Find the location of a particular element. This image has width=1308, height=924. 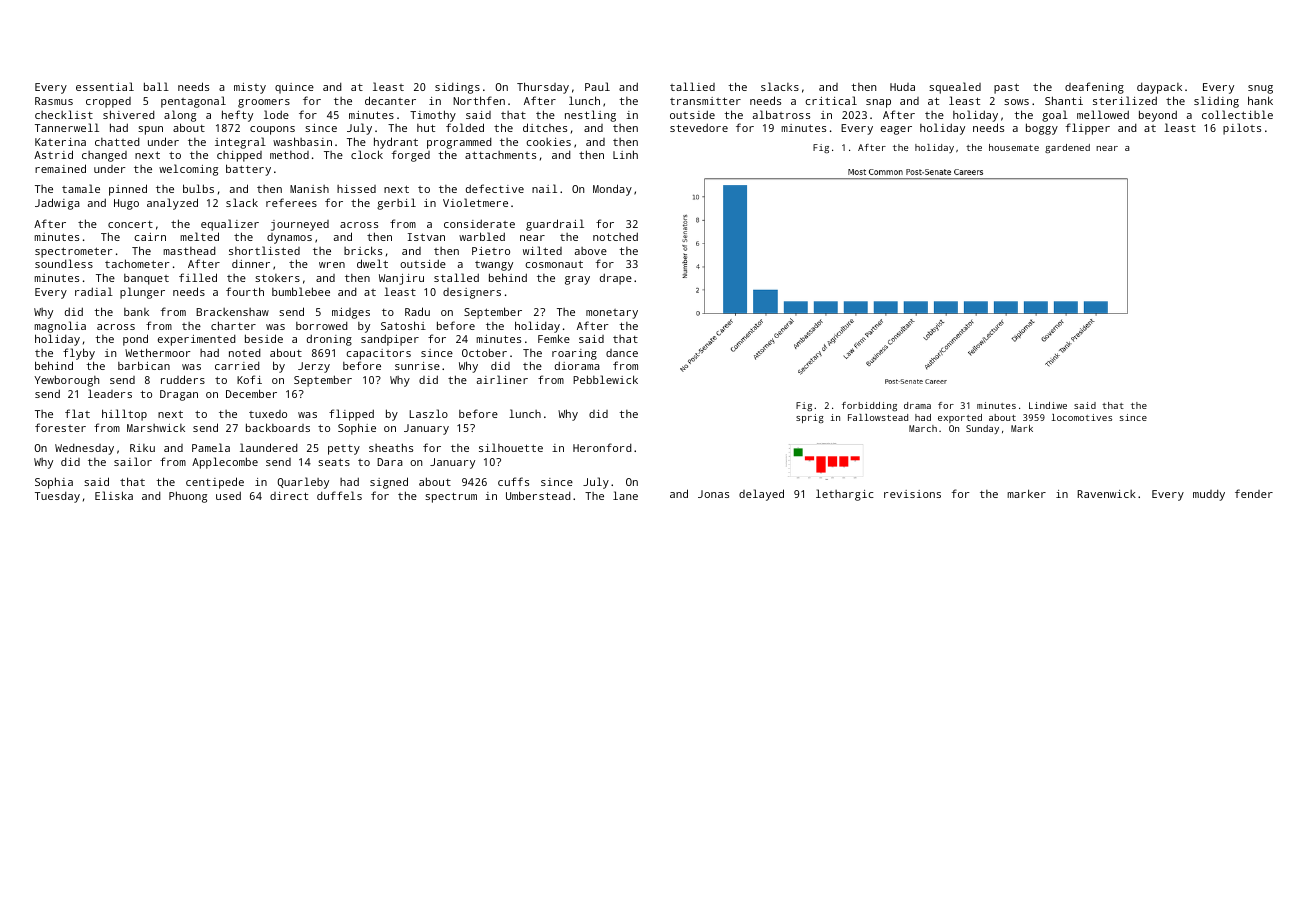

Quarleby is located at coordinates (303, 483).
